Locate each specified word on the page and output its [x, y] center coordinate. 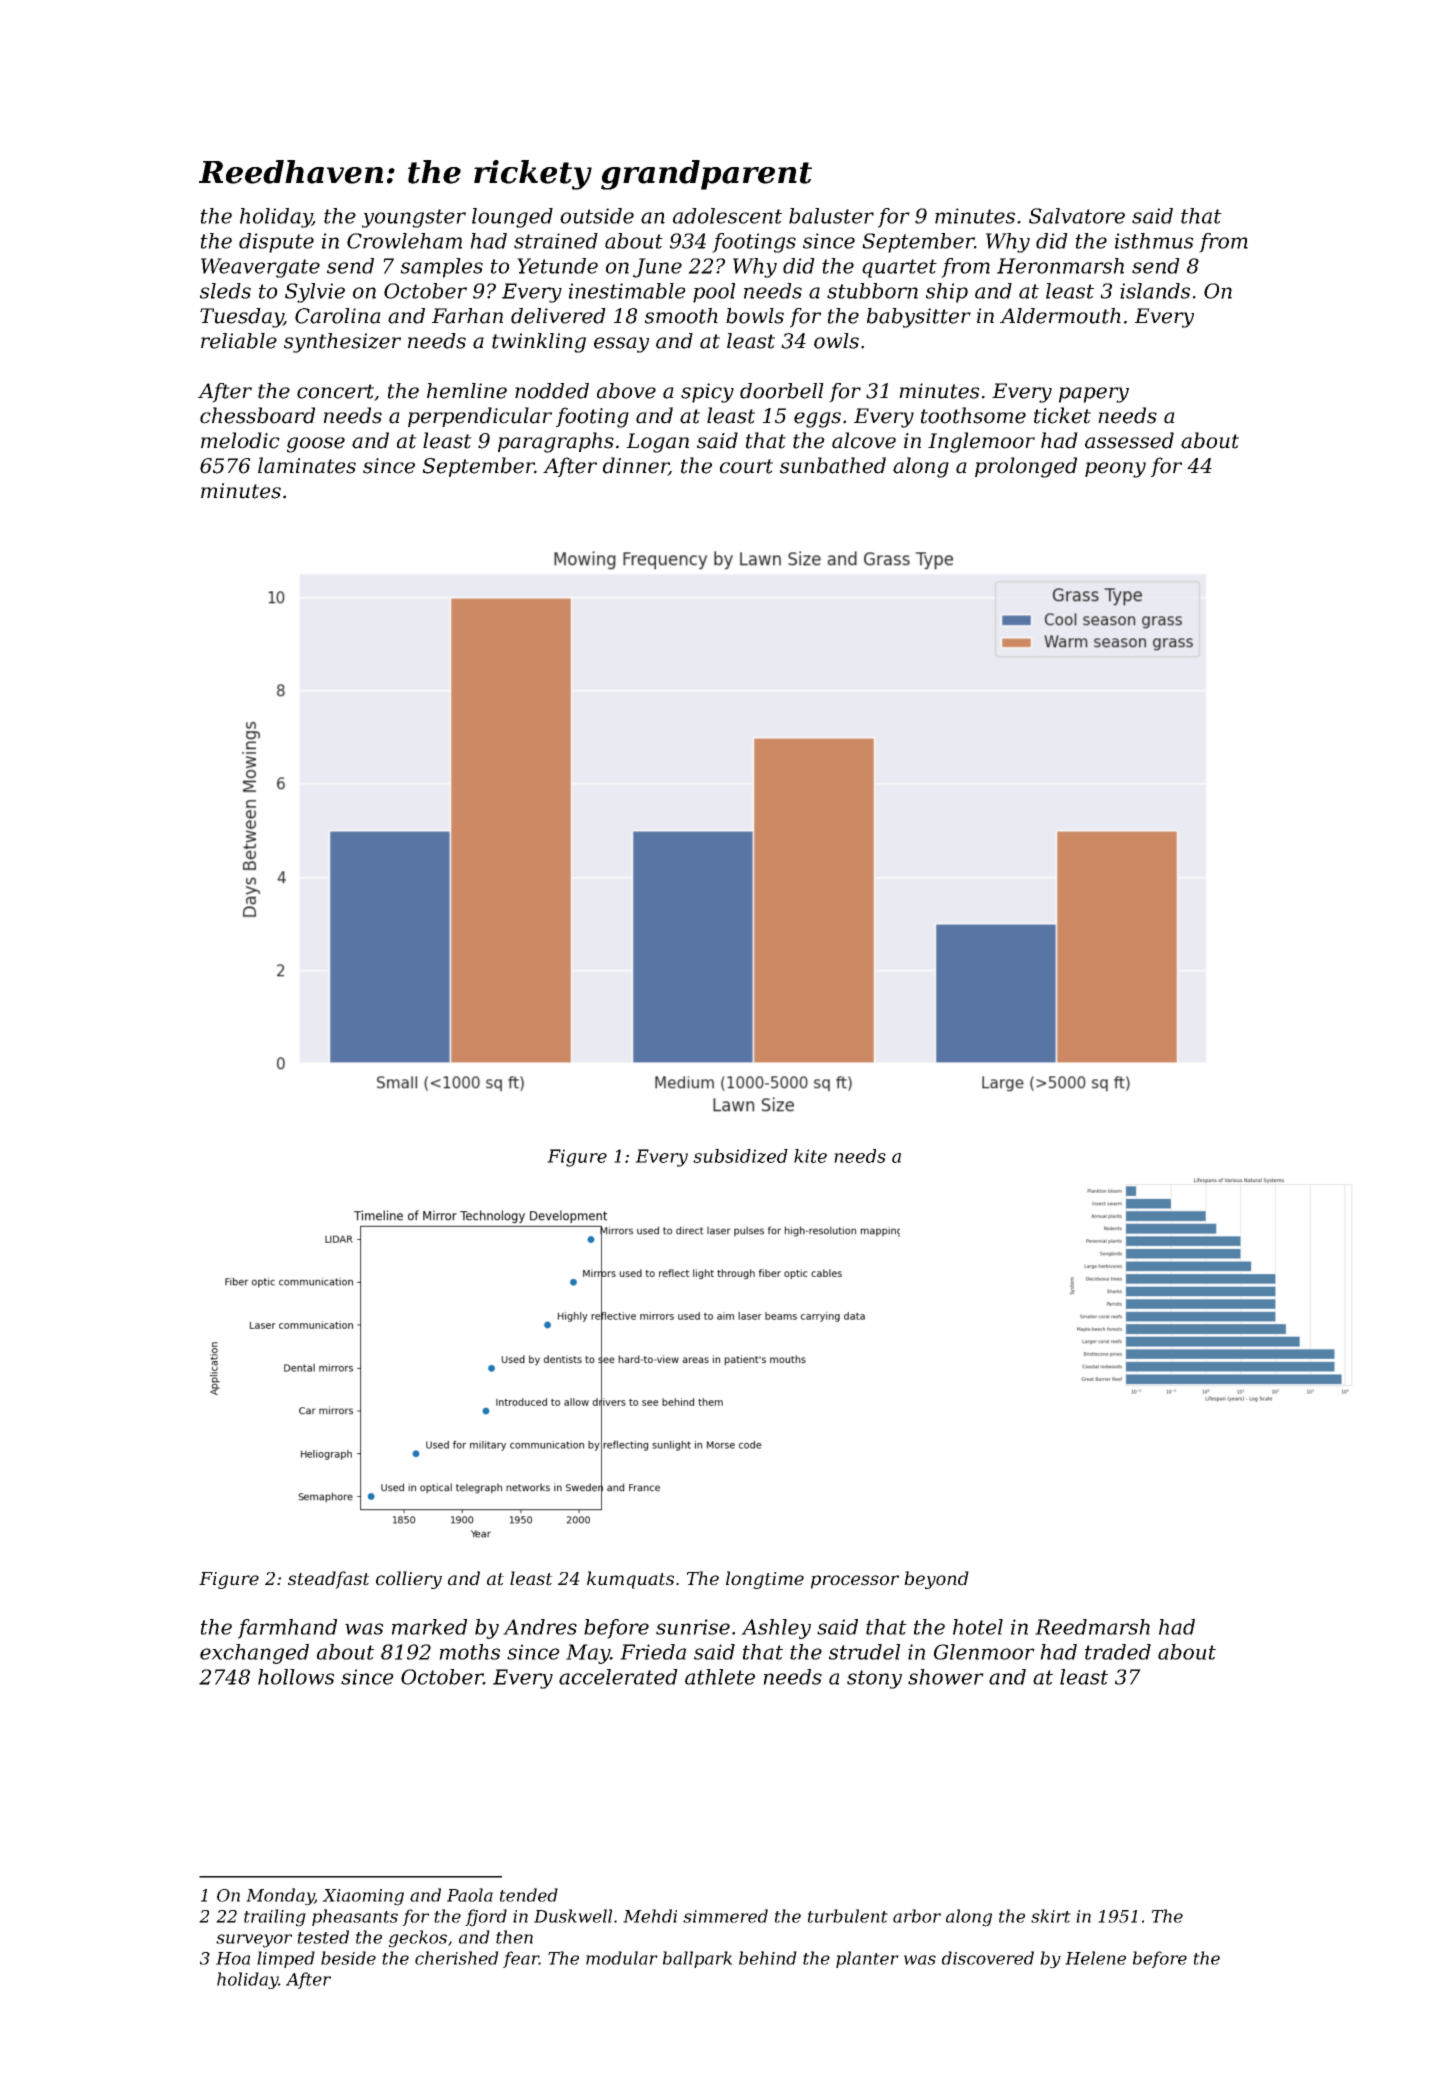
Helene [1095, 1958]
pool [714, 293]
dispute [276, 243]
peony [1115, 470]
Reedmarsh [1092, 1627]
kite [810, 1156]
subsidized [740, 1156]
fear [521, 1959]
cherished [457, 1958]
